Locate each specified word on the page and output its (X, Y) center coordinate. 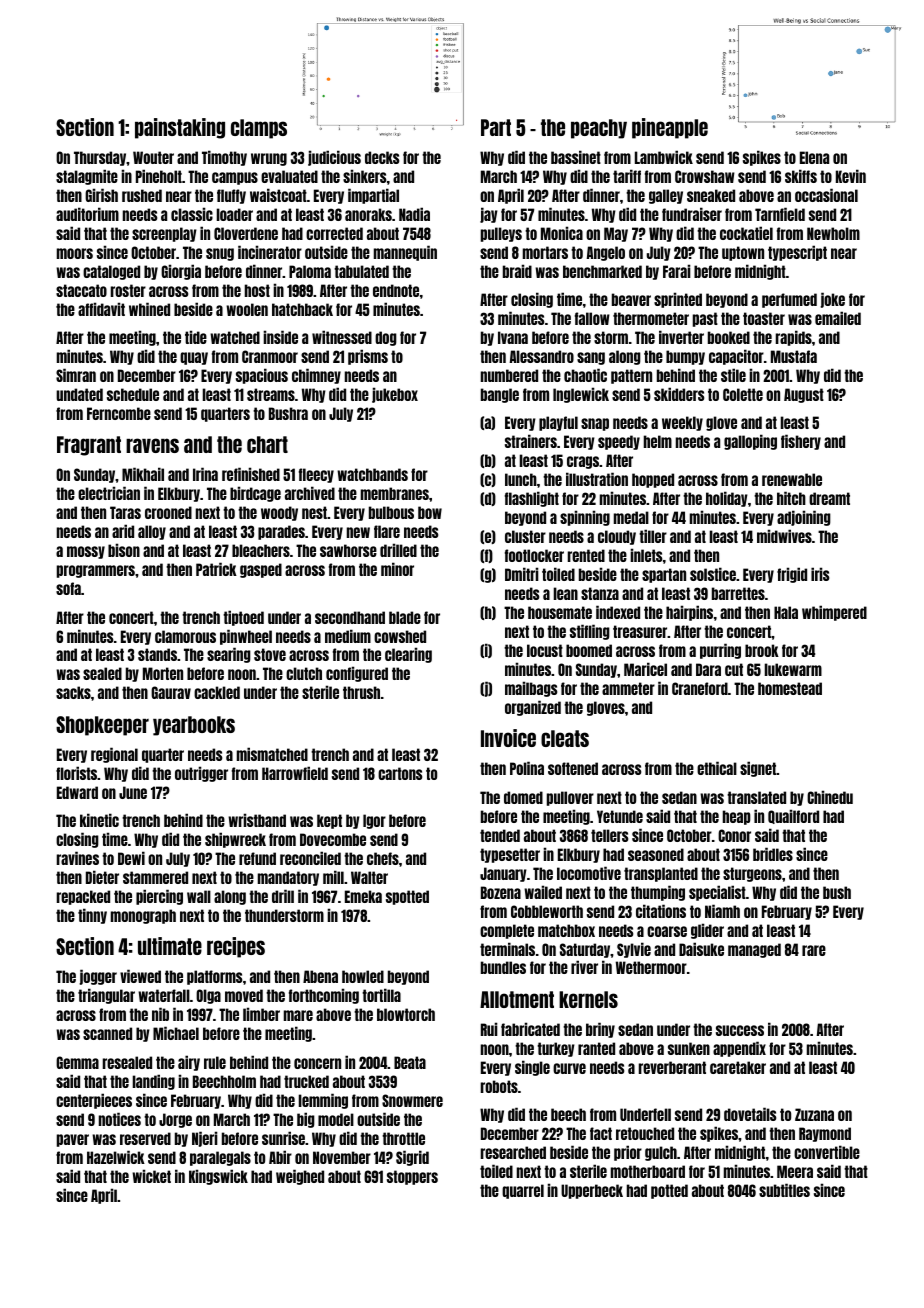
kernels (588, 999)
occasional (826, 195)
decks (382, 157)
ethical (717, 768)
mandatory (288, 878)
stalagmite (87, 177)
